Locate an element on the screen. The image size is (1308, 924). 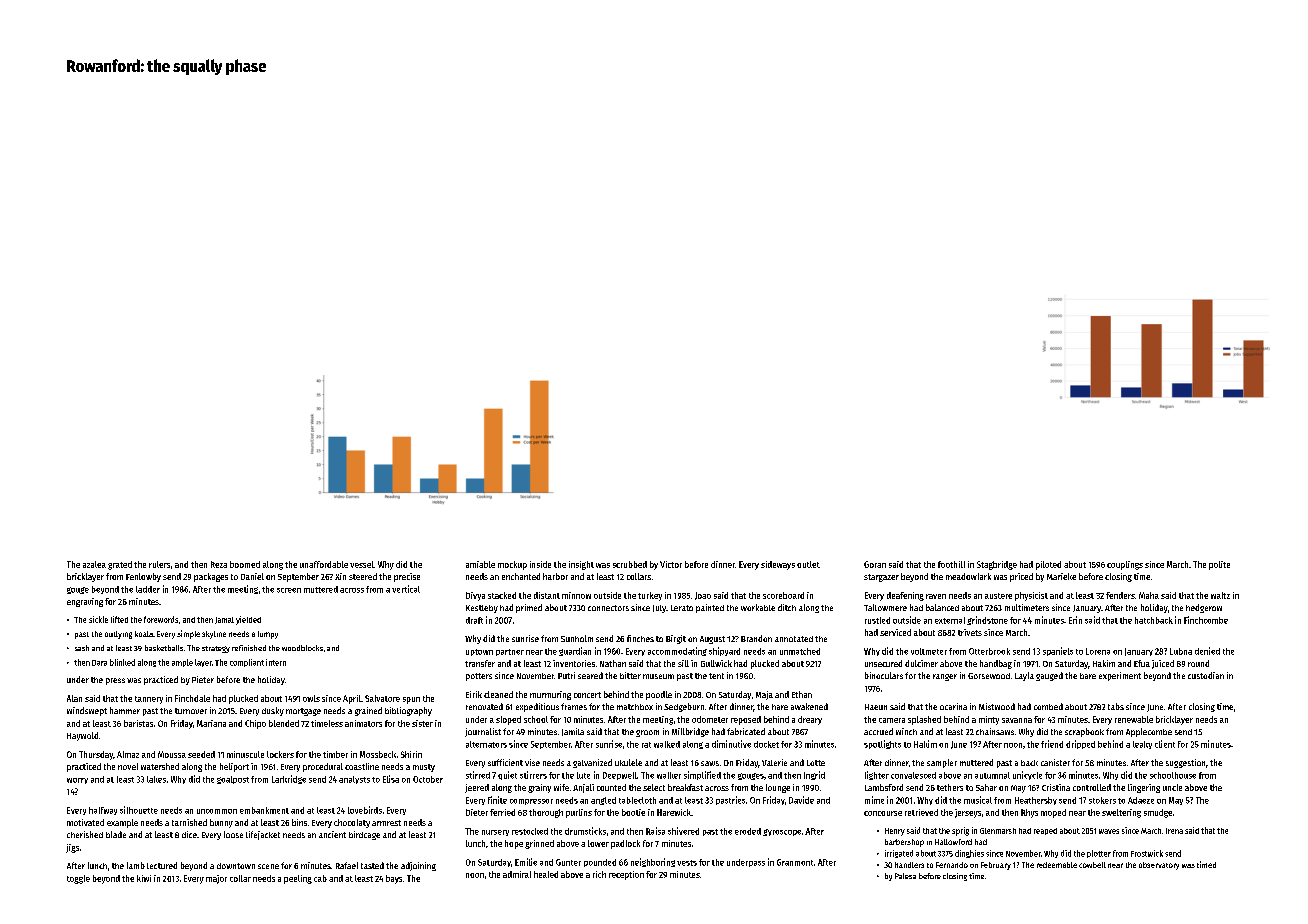
foothill is located at coordinates (951, 564).
